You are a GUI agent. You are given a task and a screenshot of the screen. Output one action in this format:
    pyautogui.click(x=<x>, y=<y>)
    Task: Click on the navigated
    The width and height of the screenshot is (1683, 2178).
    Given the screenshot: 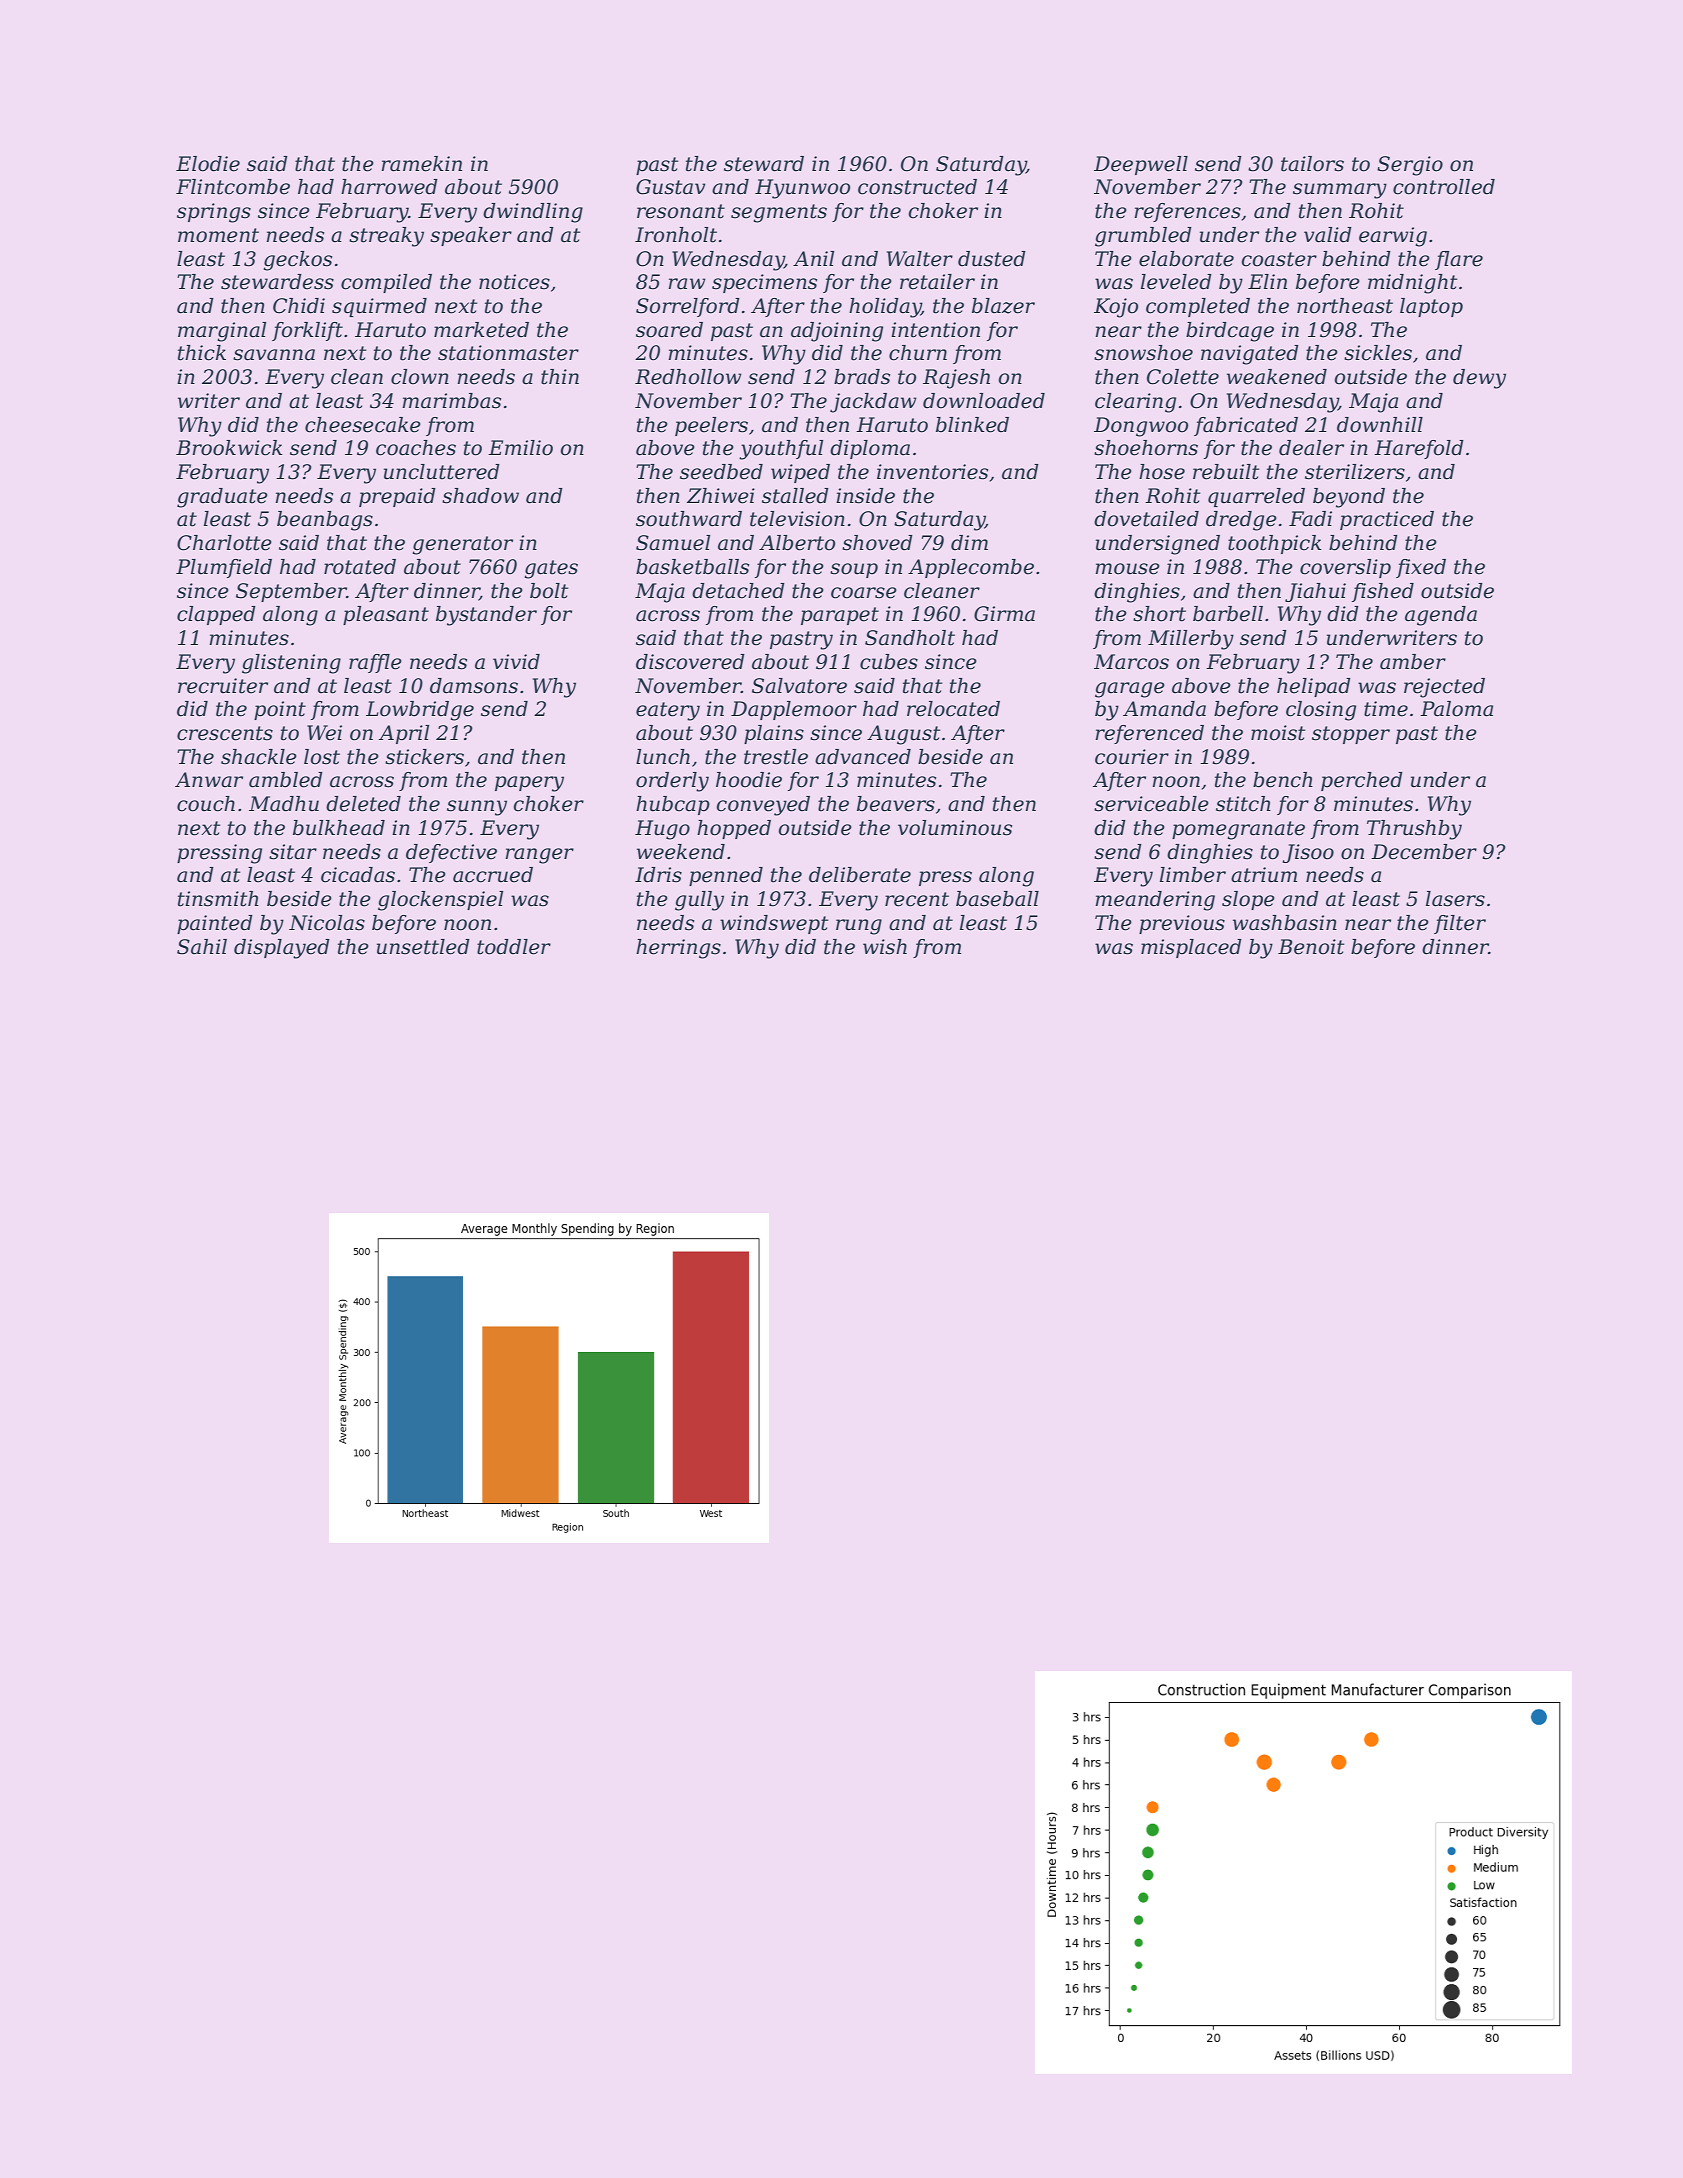 What is the action you would take?
    pyautogui.click(x=1250, y=355)
